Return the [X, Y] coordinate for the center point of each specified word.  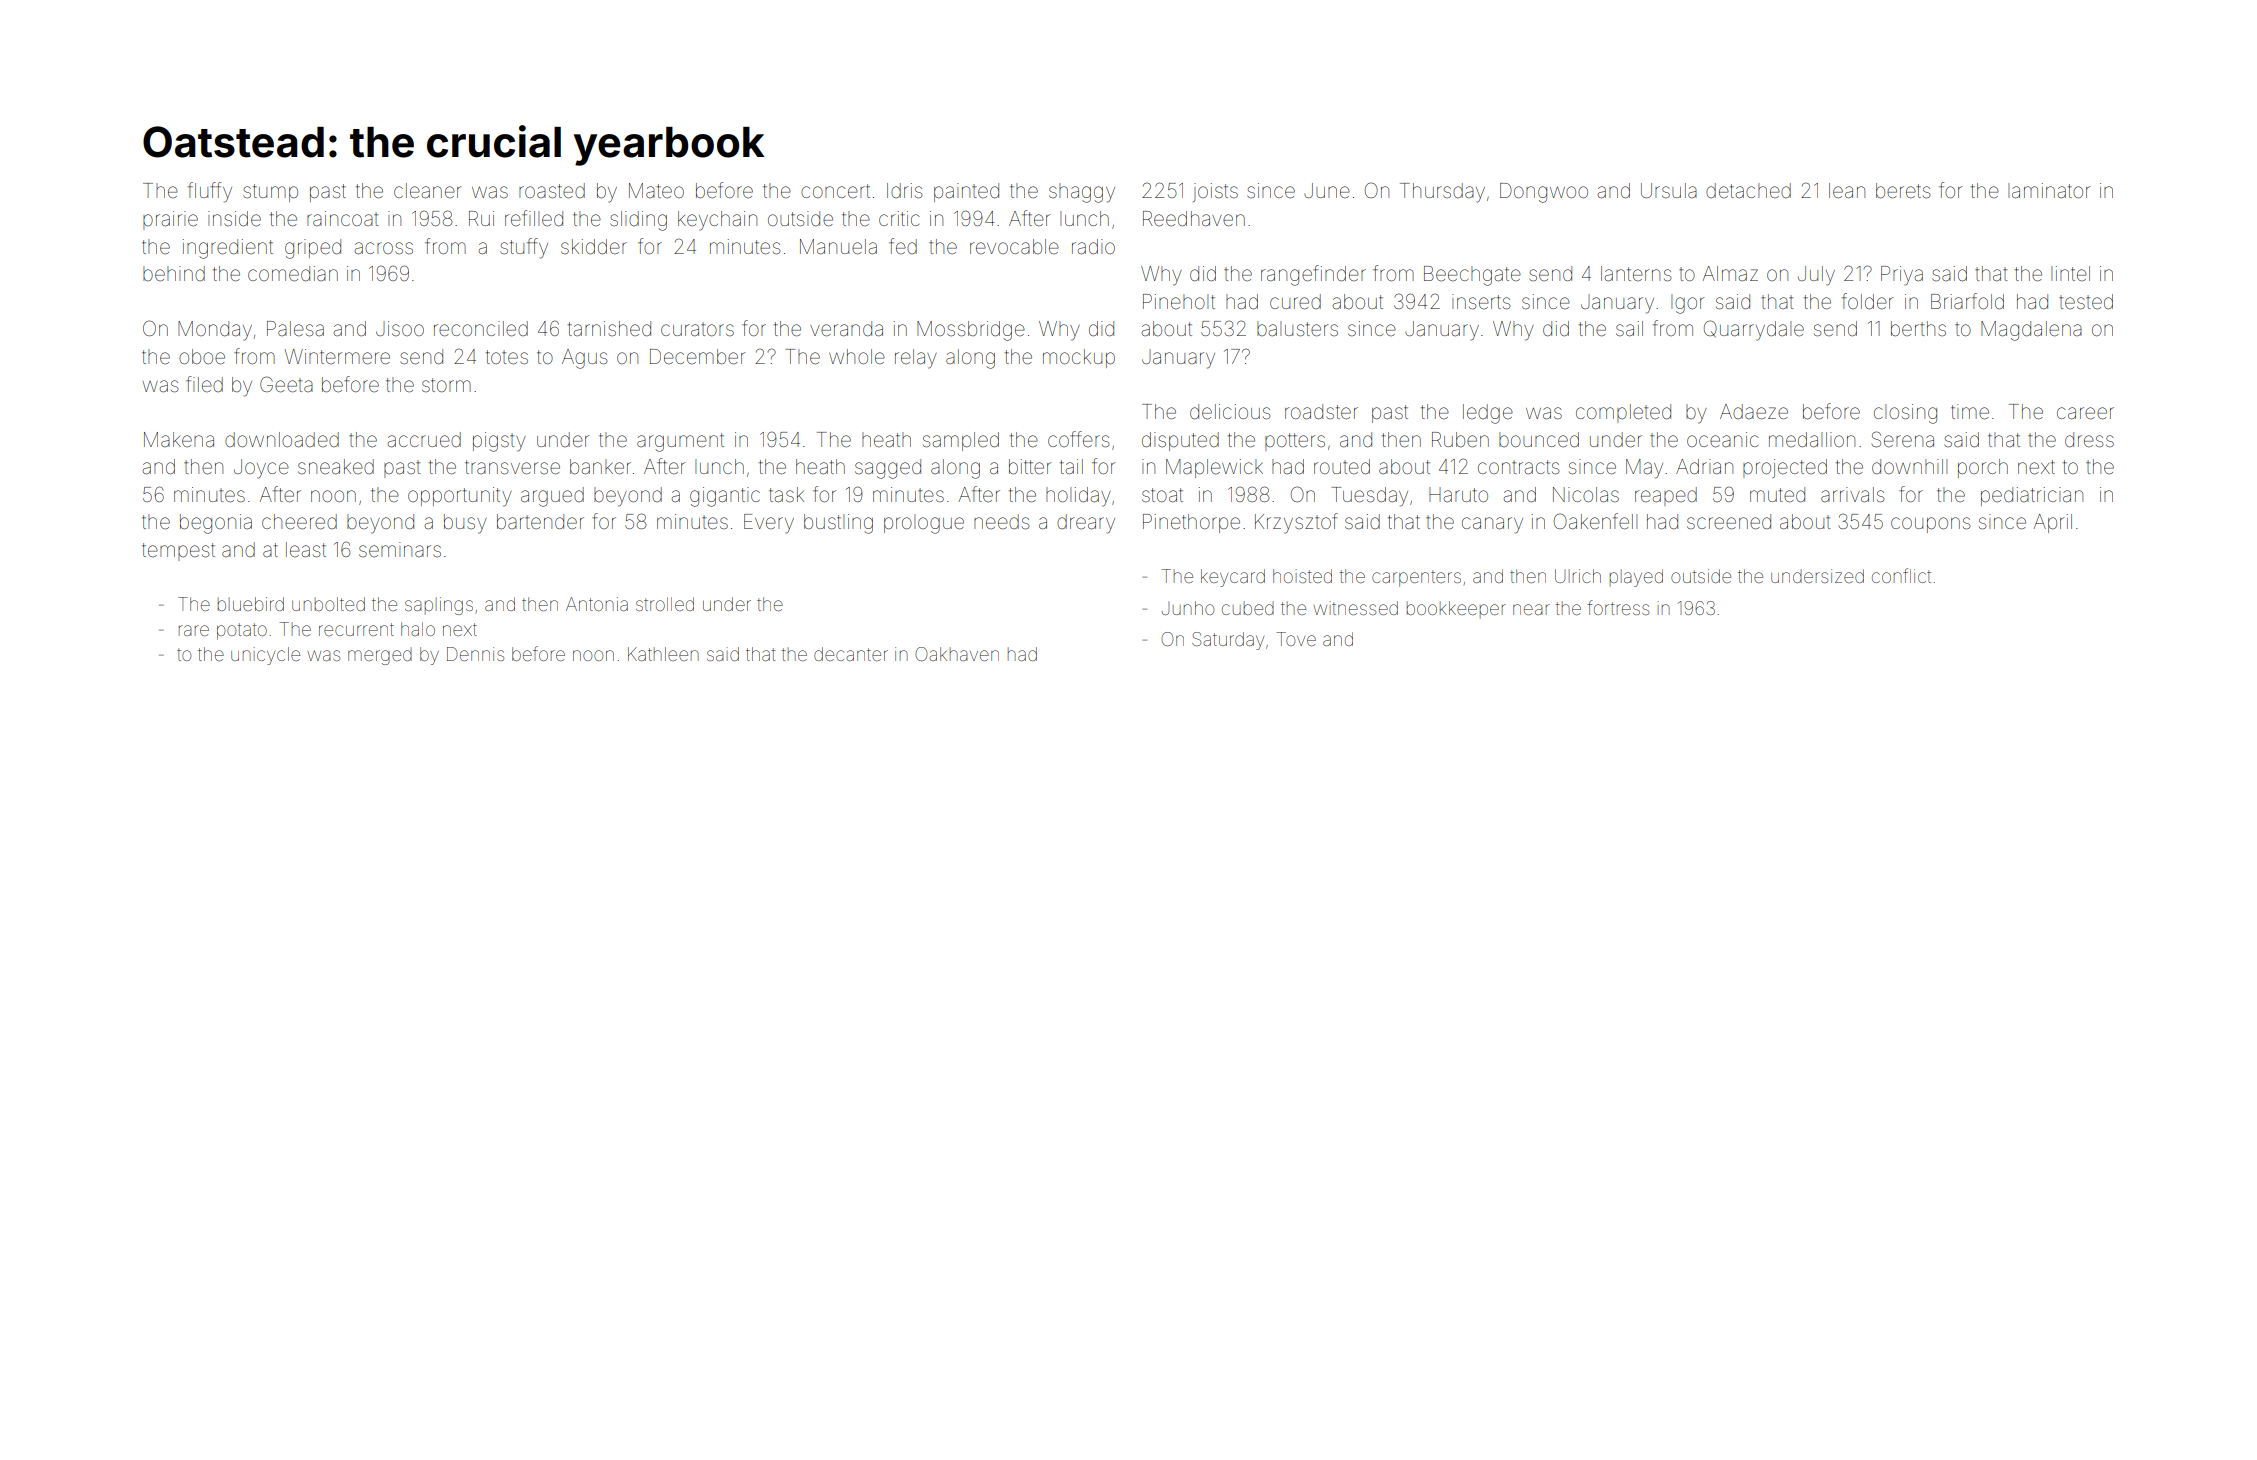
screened [1729, 522]
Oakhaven [957, 654]
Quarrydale [1754, 330]
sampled [961, 441]
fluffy [210, 192]
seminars [400, 549]
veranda [846, 329]
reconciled [481, 329]
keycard [1233, 578]
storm [446, 385]
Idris [904, 190]
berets [1903, 191]
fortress [1618, 607]
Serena [1903, 439]
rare [194, 630]
